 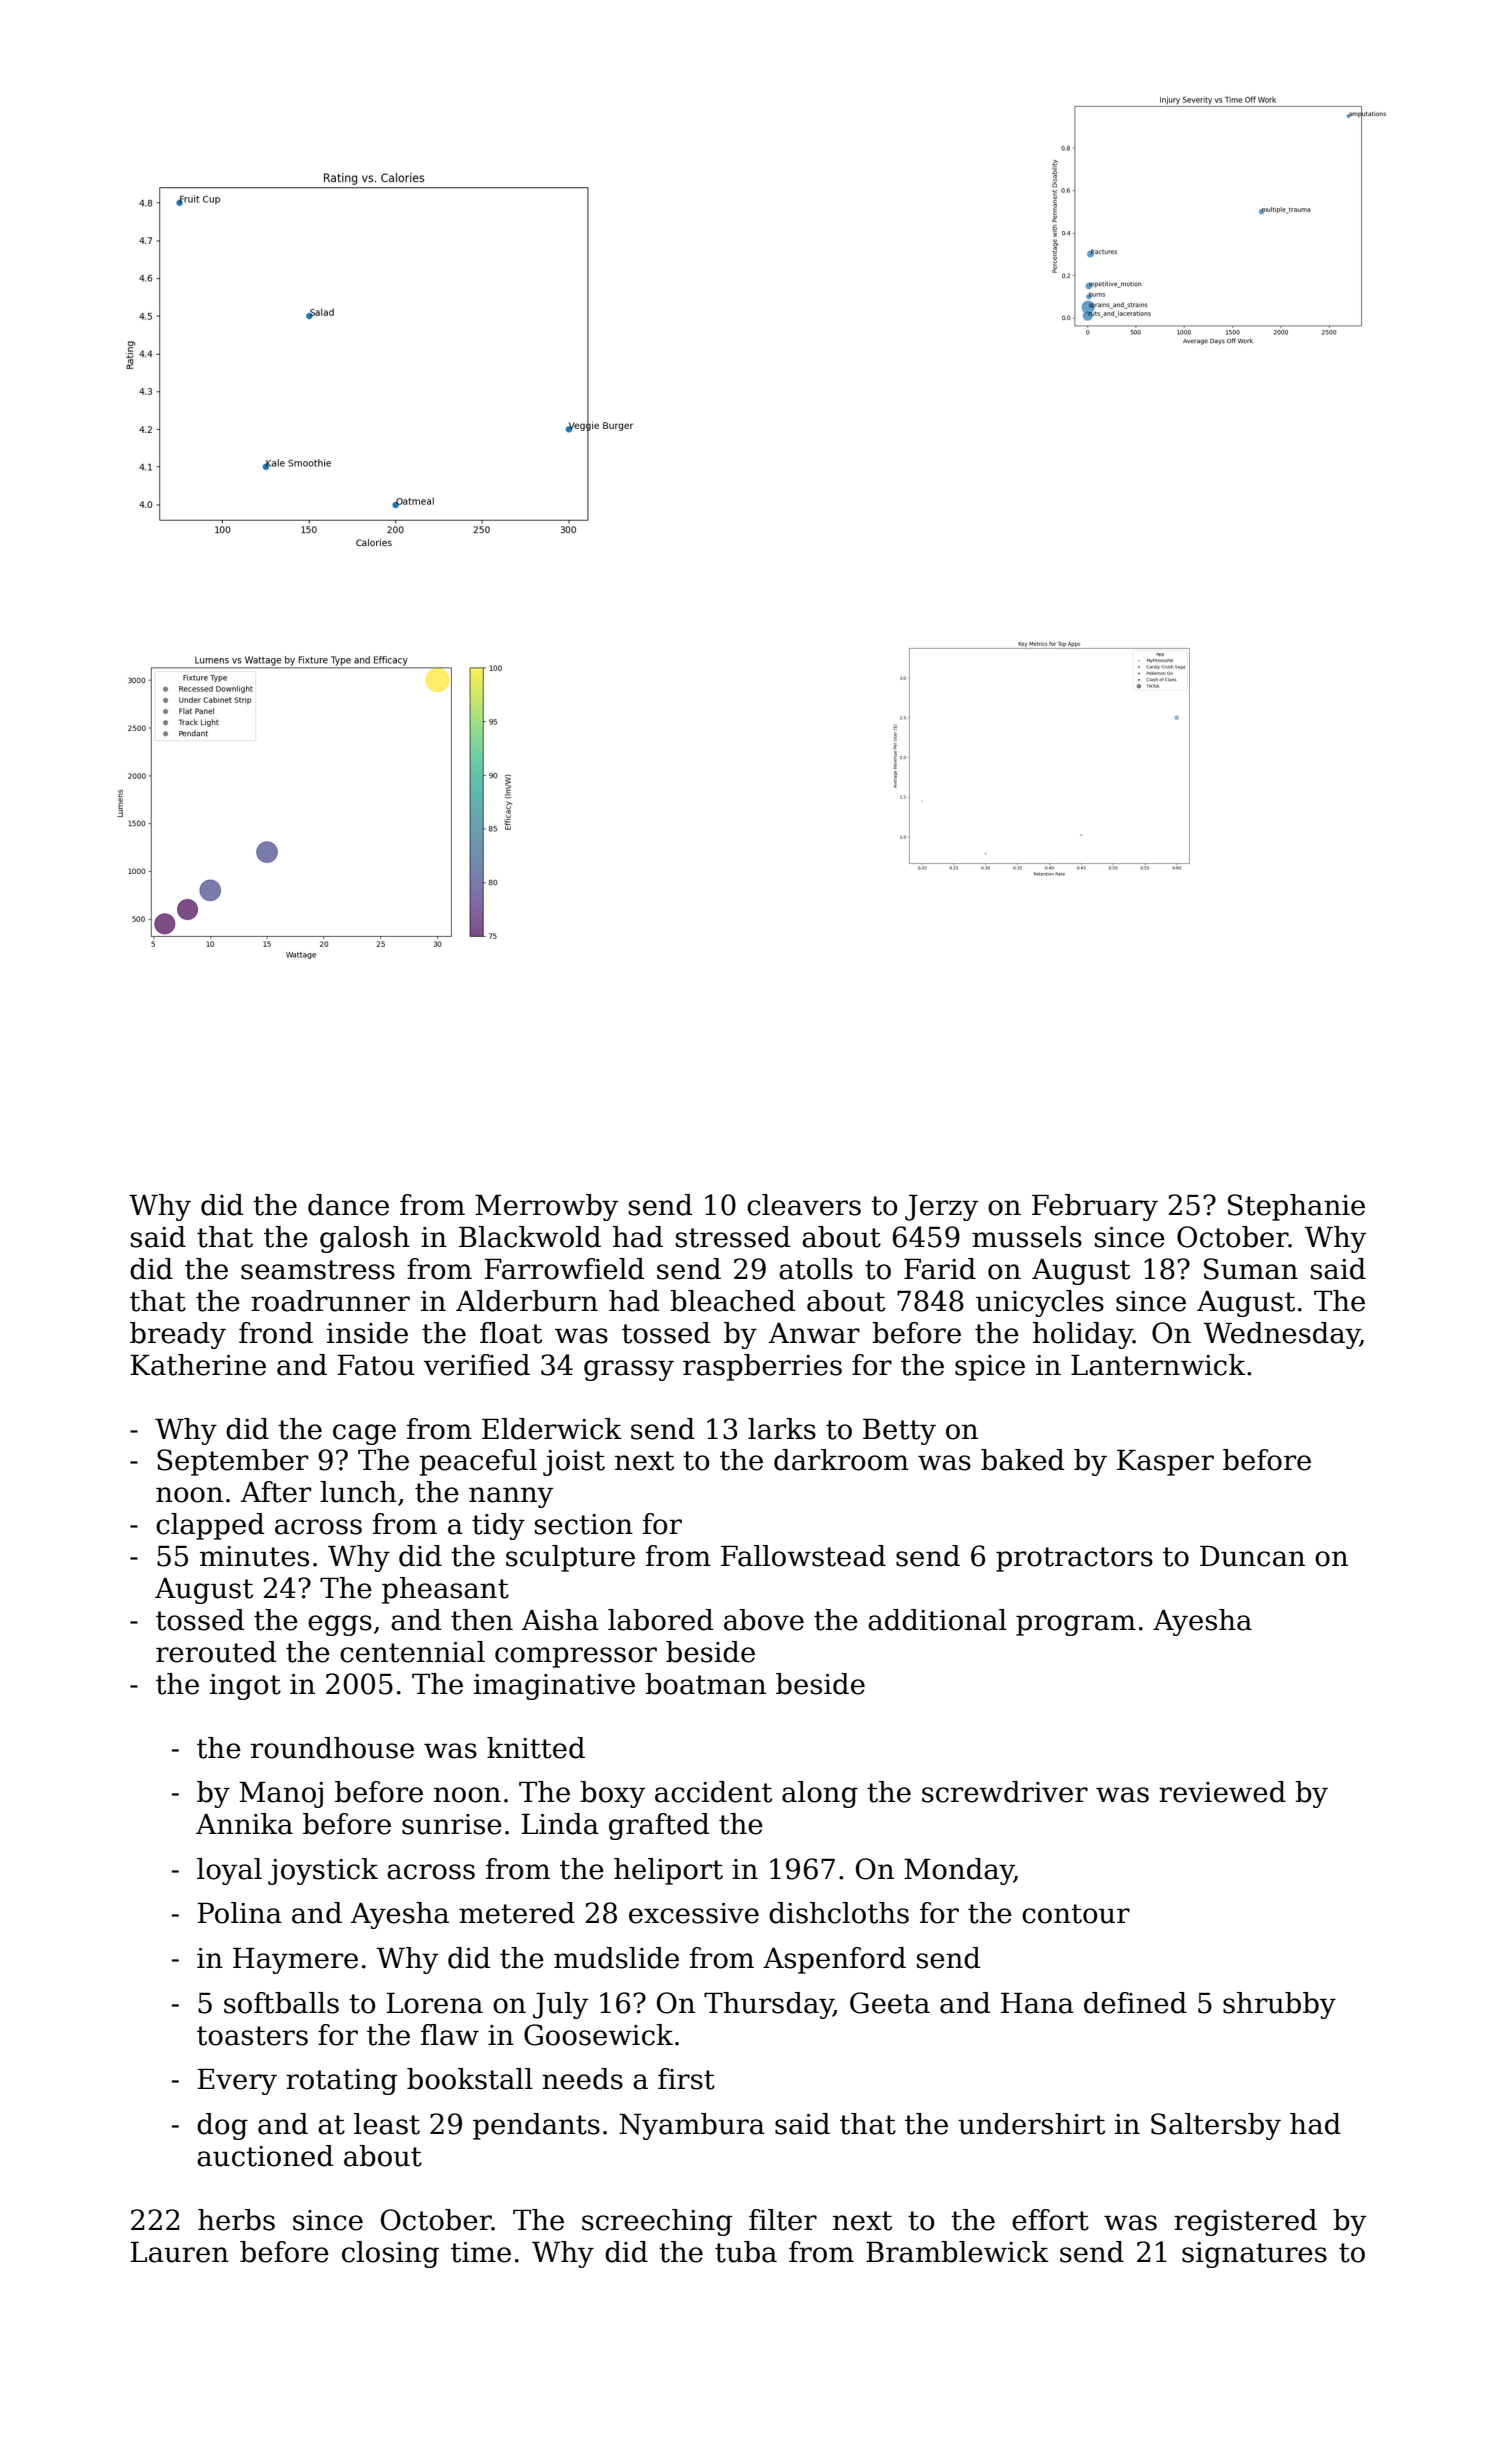 I want to click on seamstress, so click(x=318, y=1270).
